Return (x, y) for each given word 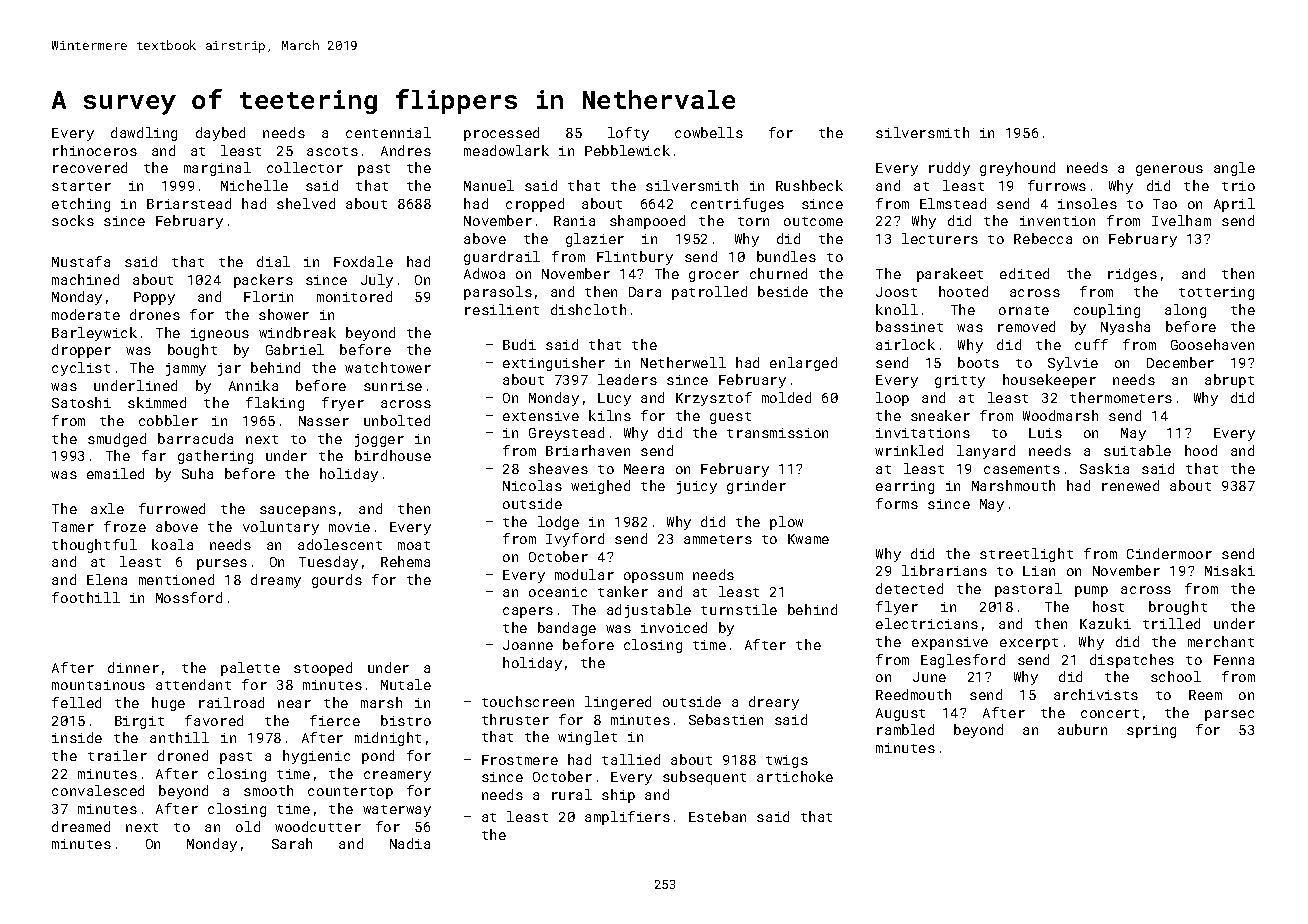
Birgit (139, 722)
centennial (388, 132)
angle (1234, 169)
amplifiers (627, 818)
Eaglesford (963, 661)
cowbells (709, 132)
